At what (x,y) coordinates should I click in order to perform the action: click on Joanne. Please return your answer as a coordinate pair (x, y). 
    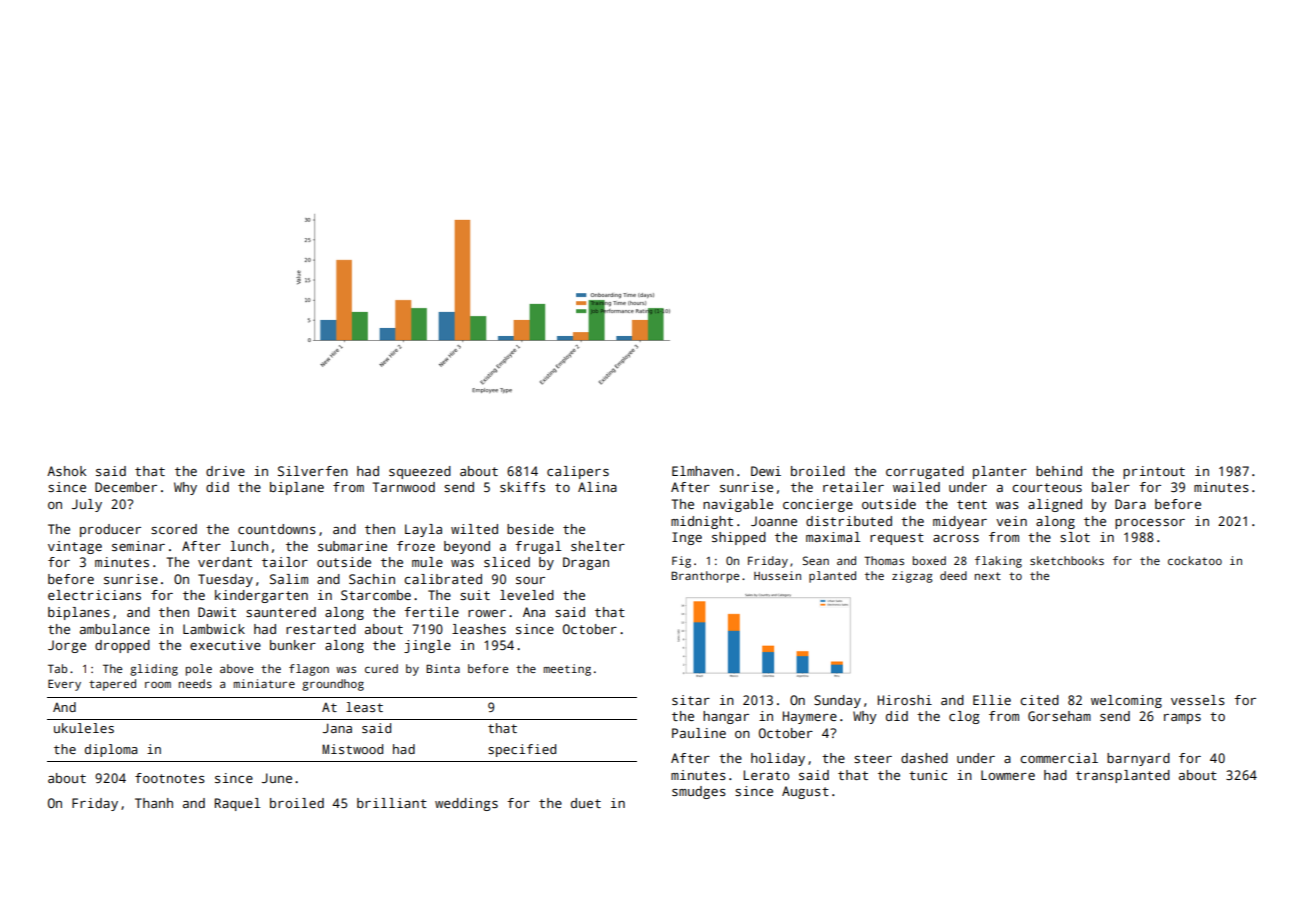
    Looking at the image, I should click on (774, 521).
